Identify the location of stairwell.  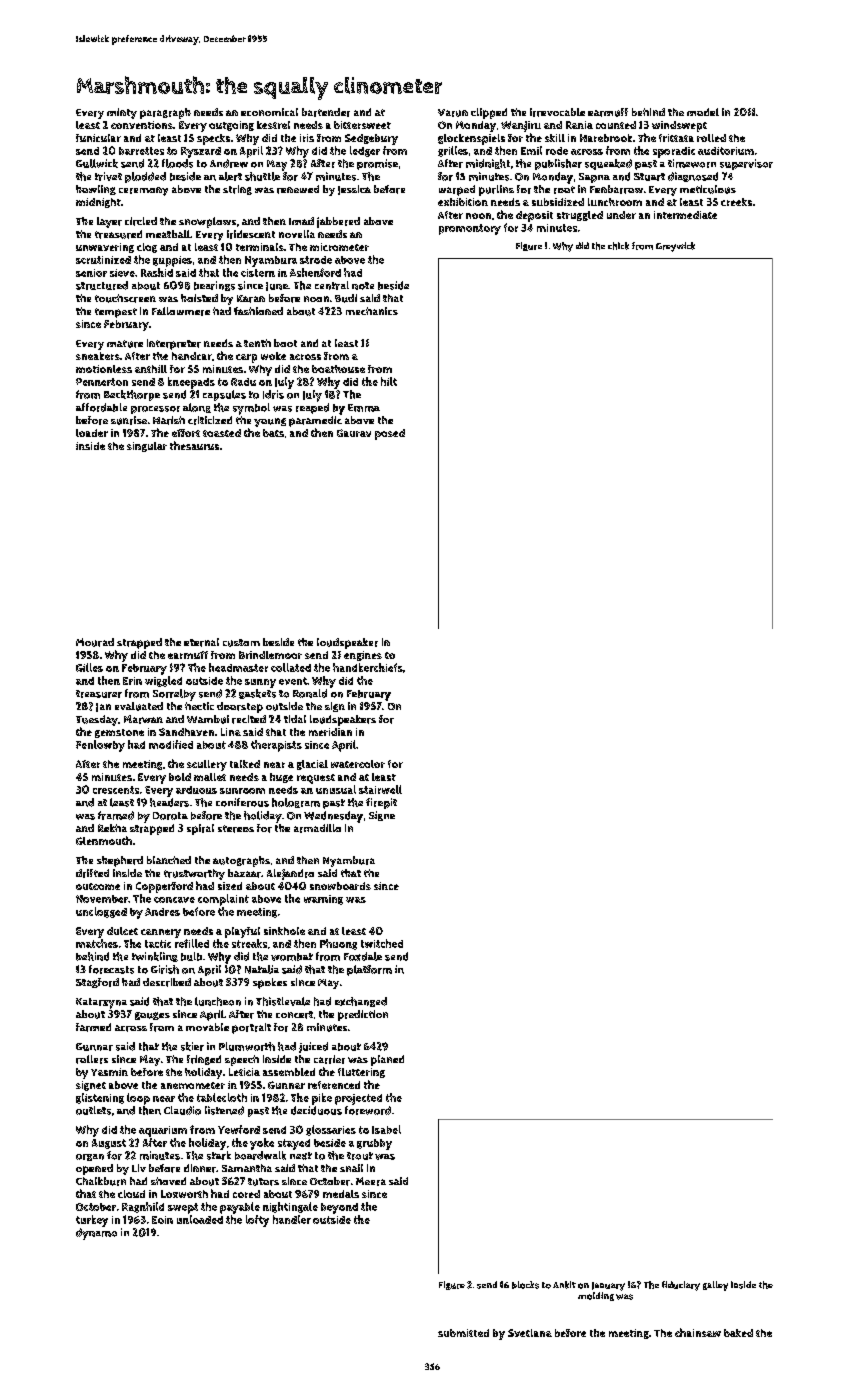
(380, 789).
